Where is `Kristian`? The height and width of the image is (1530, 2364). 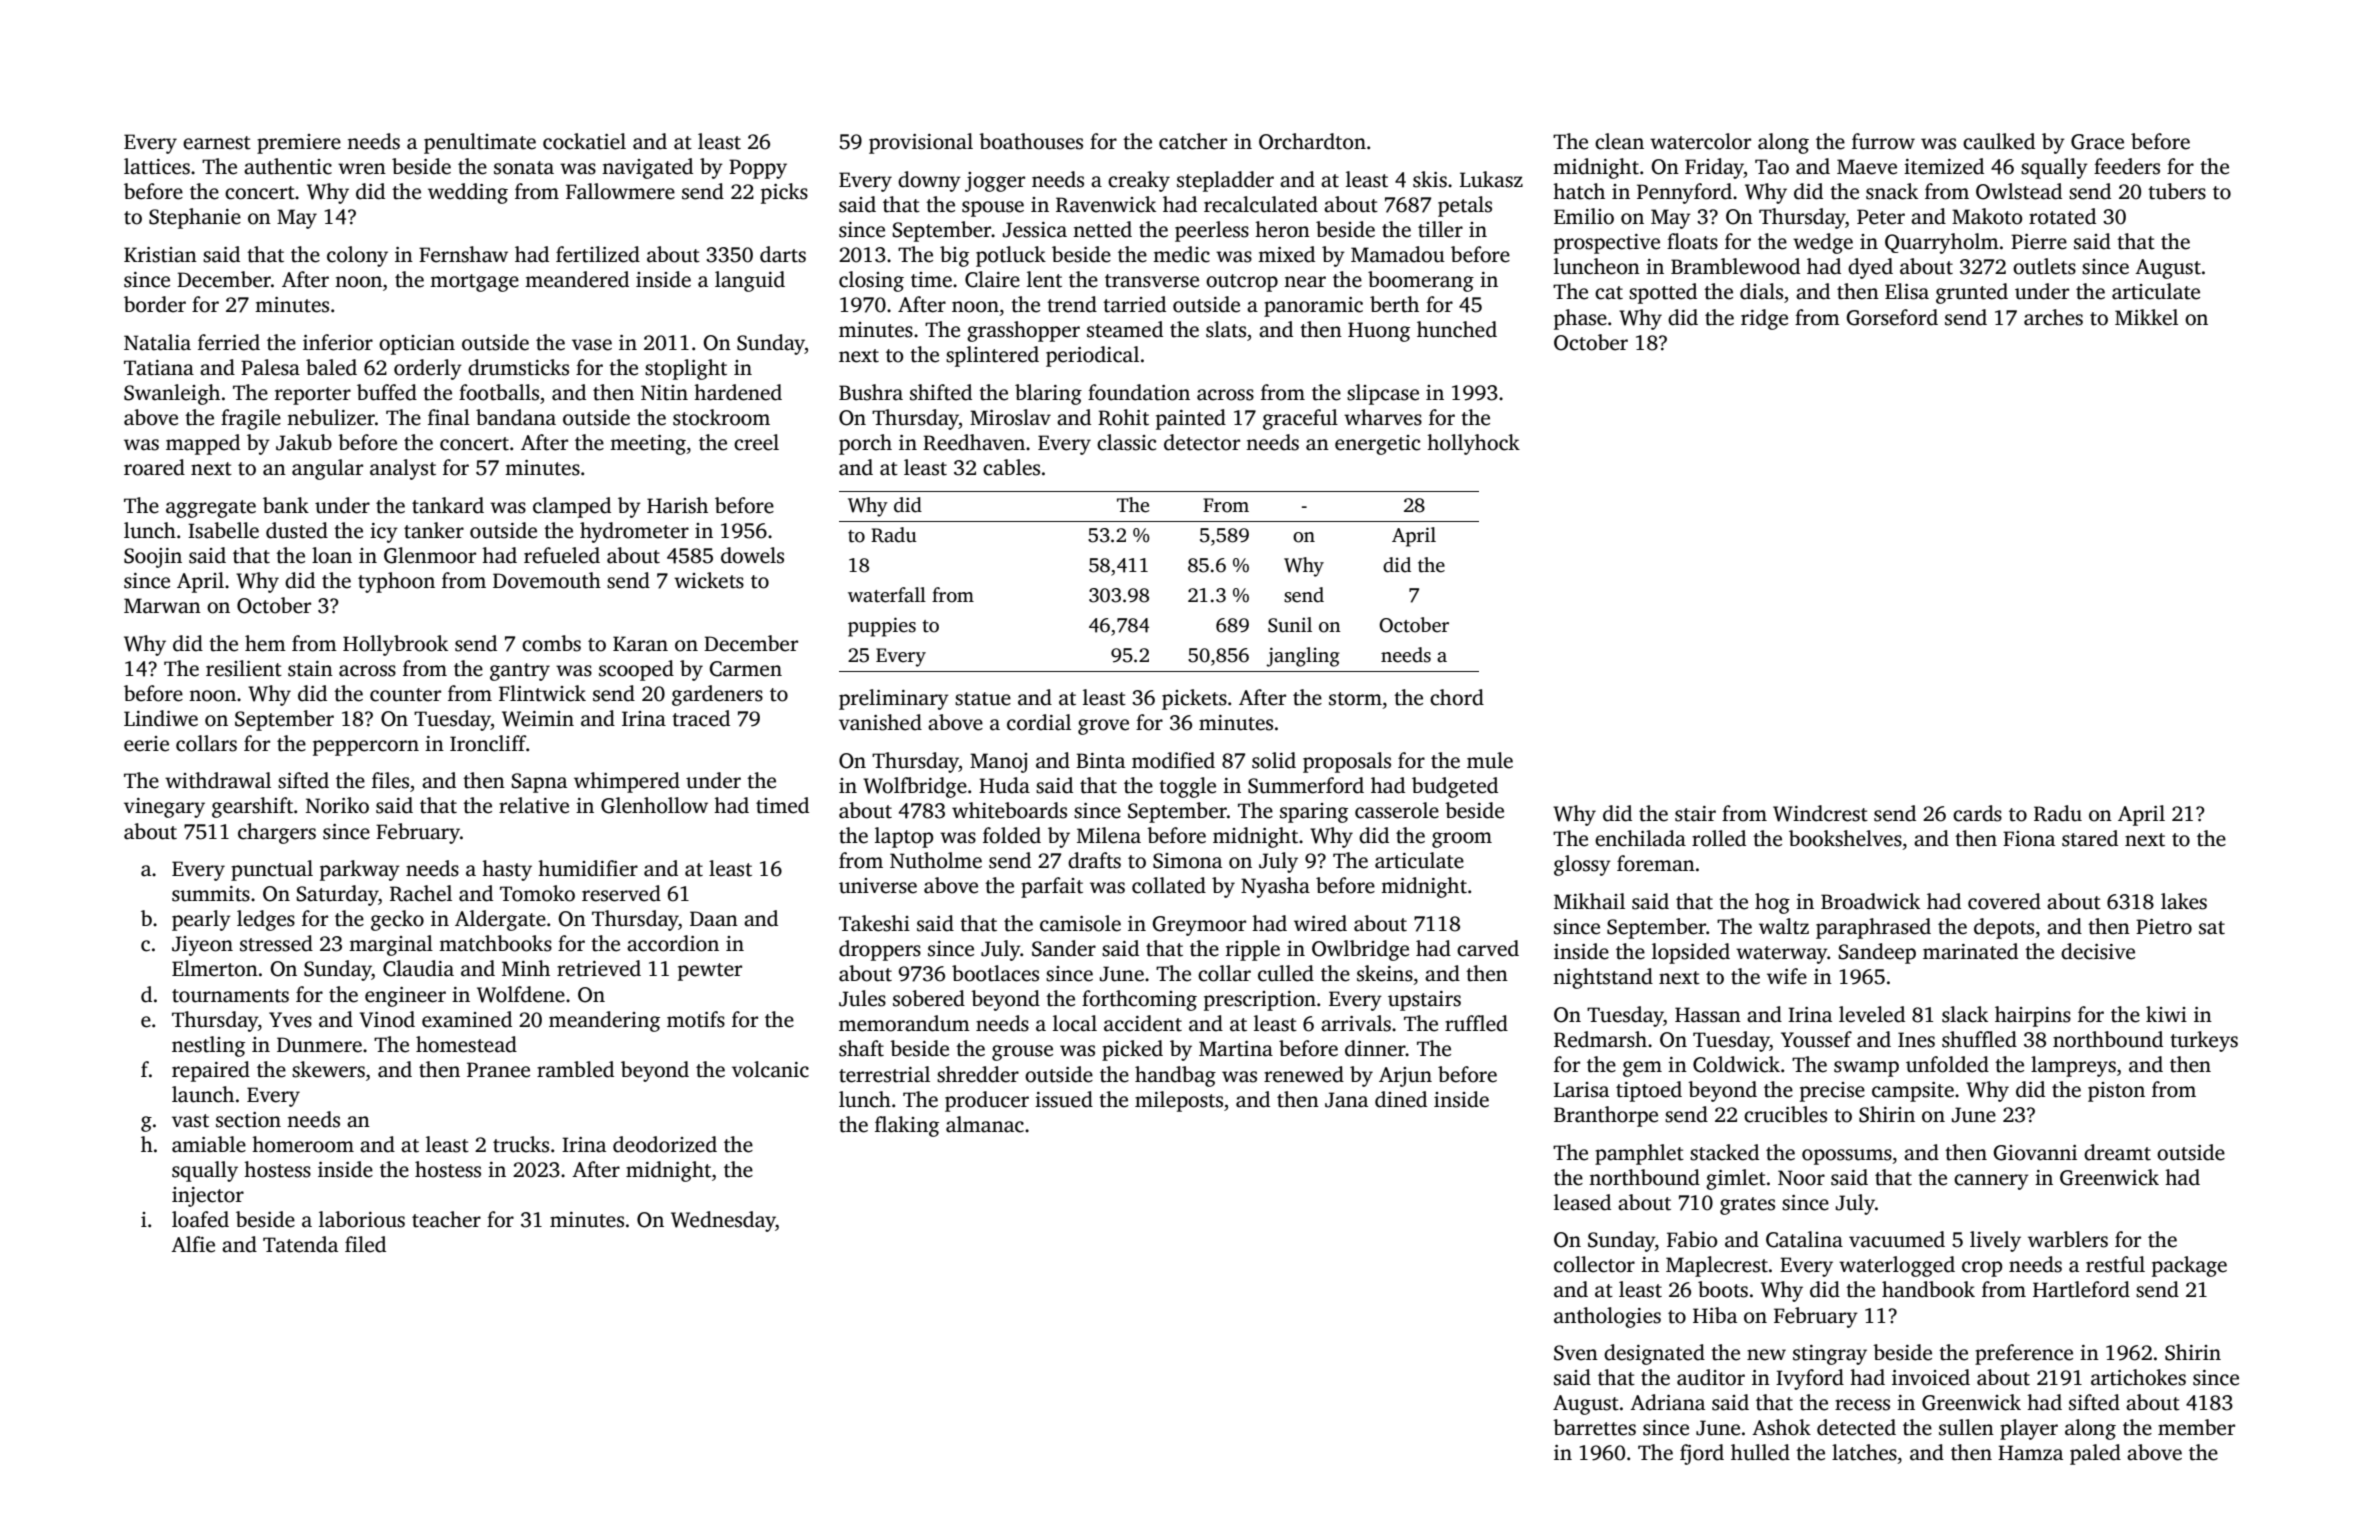
Kristian is located at coordinates (160, 255).
